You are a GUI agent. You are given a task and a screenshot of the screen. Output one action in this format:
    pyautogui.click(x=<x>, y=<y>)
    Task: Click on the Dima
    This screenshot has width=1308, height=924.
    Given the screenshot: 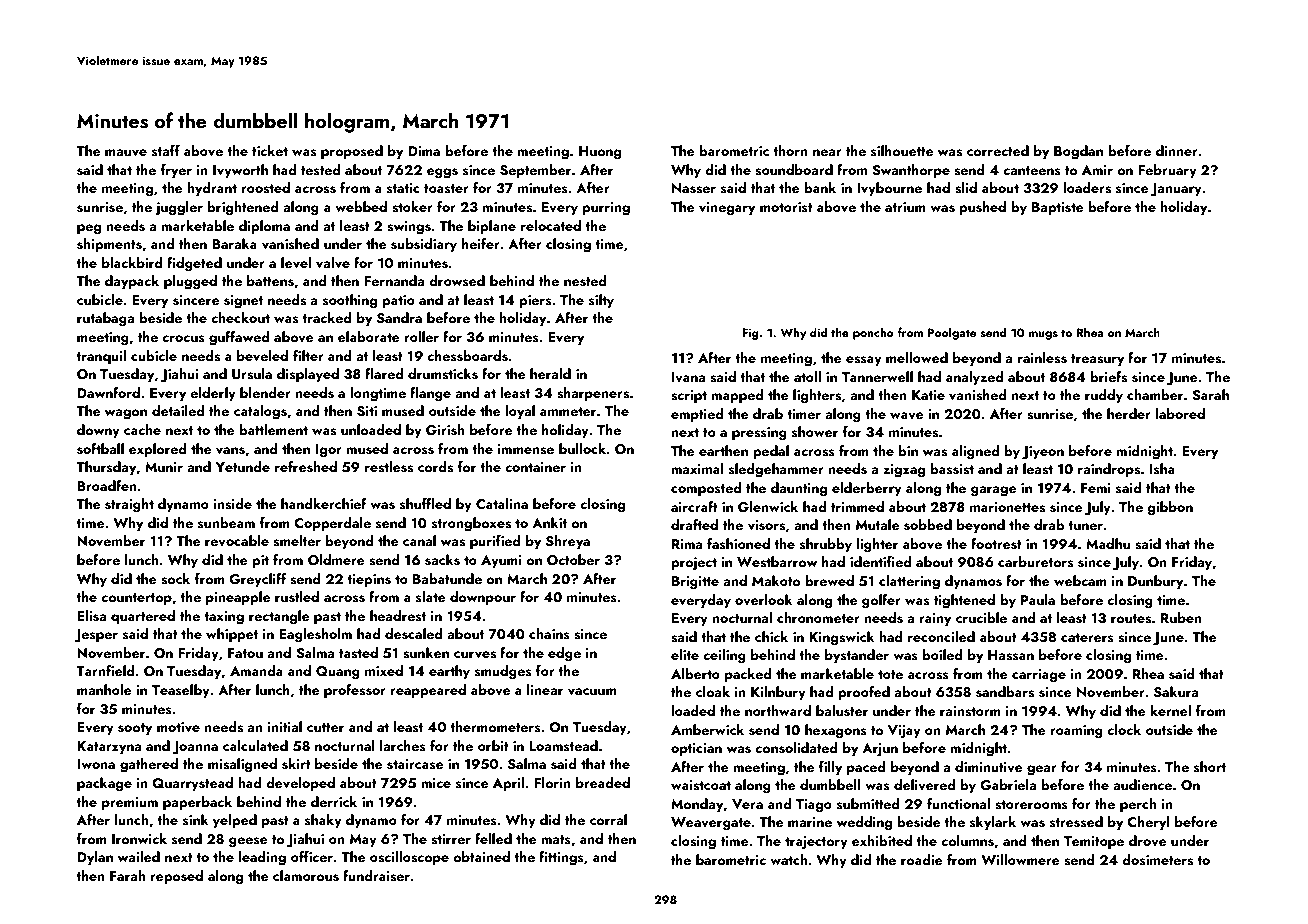 What is the action you would take?
    pyautogui.click(x=424, y=151)
